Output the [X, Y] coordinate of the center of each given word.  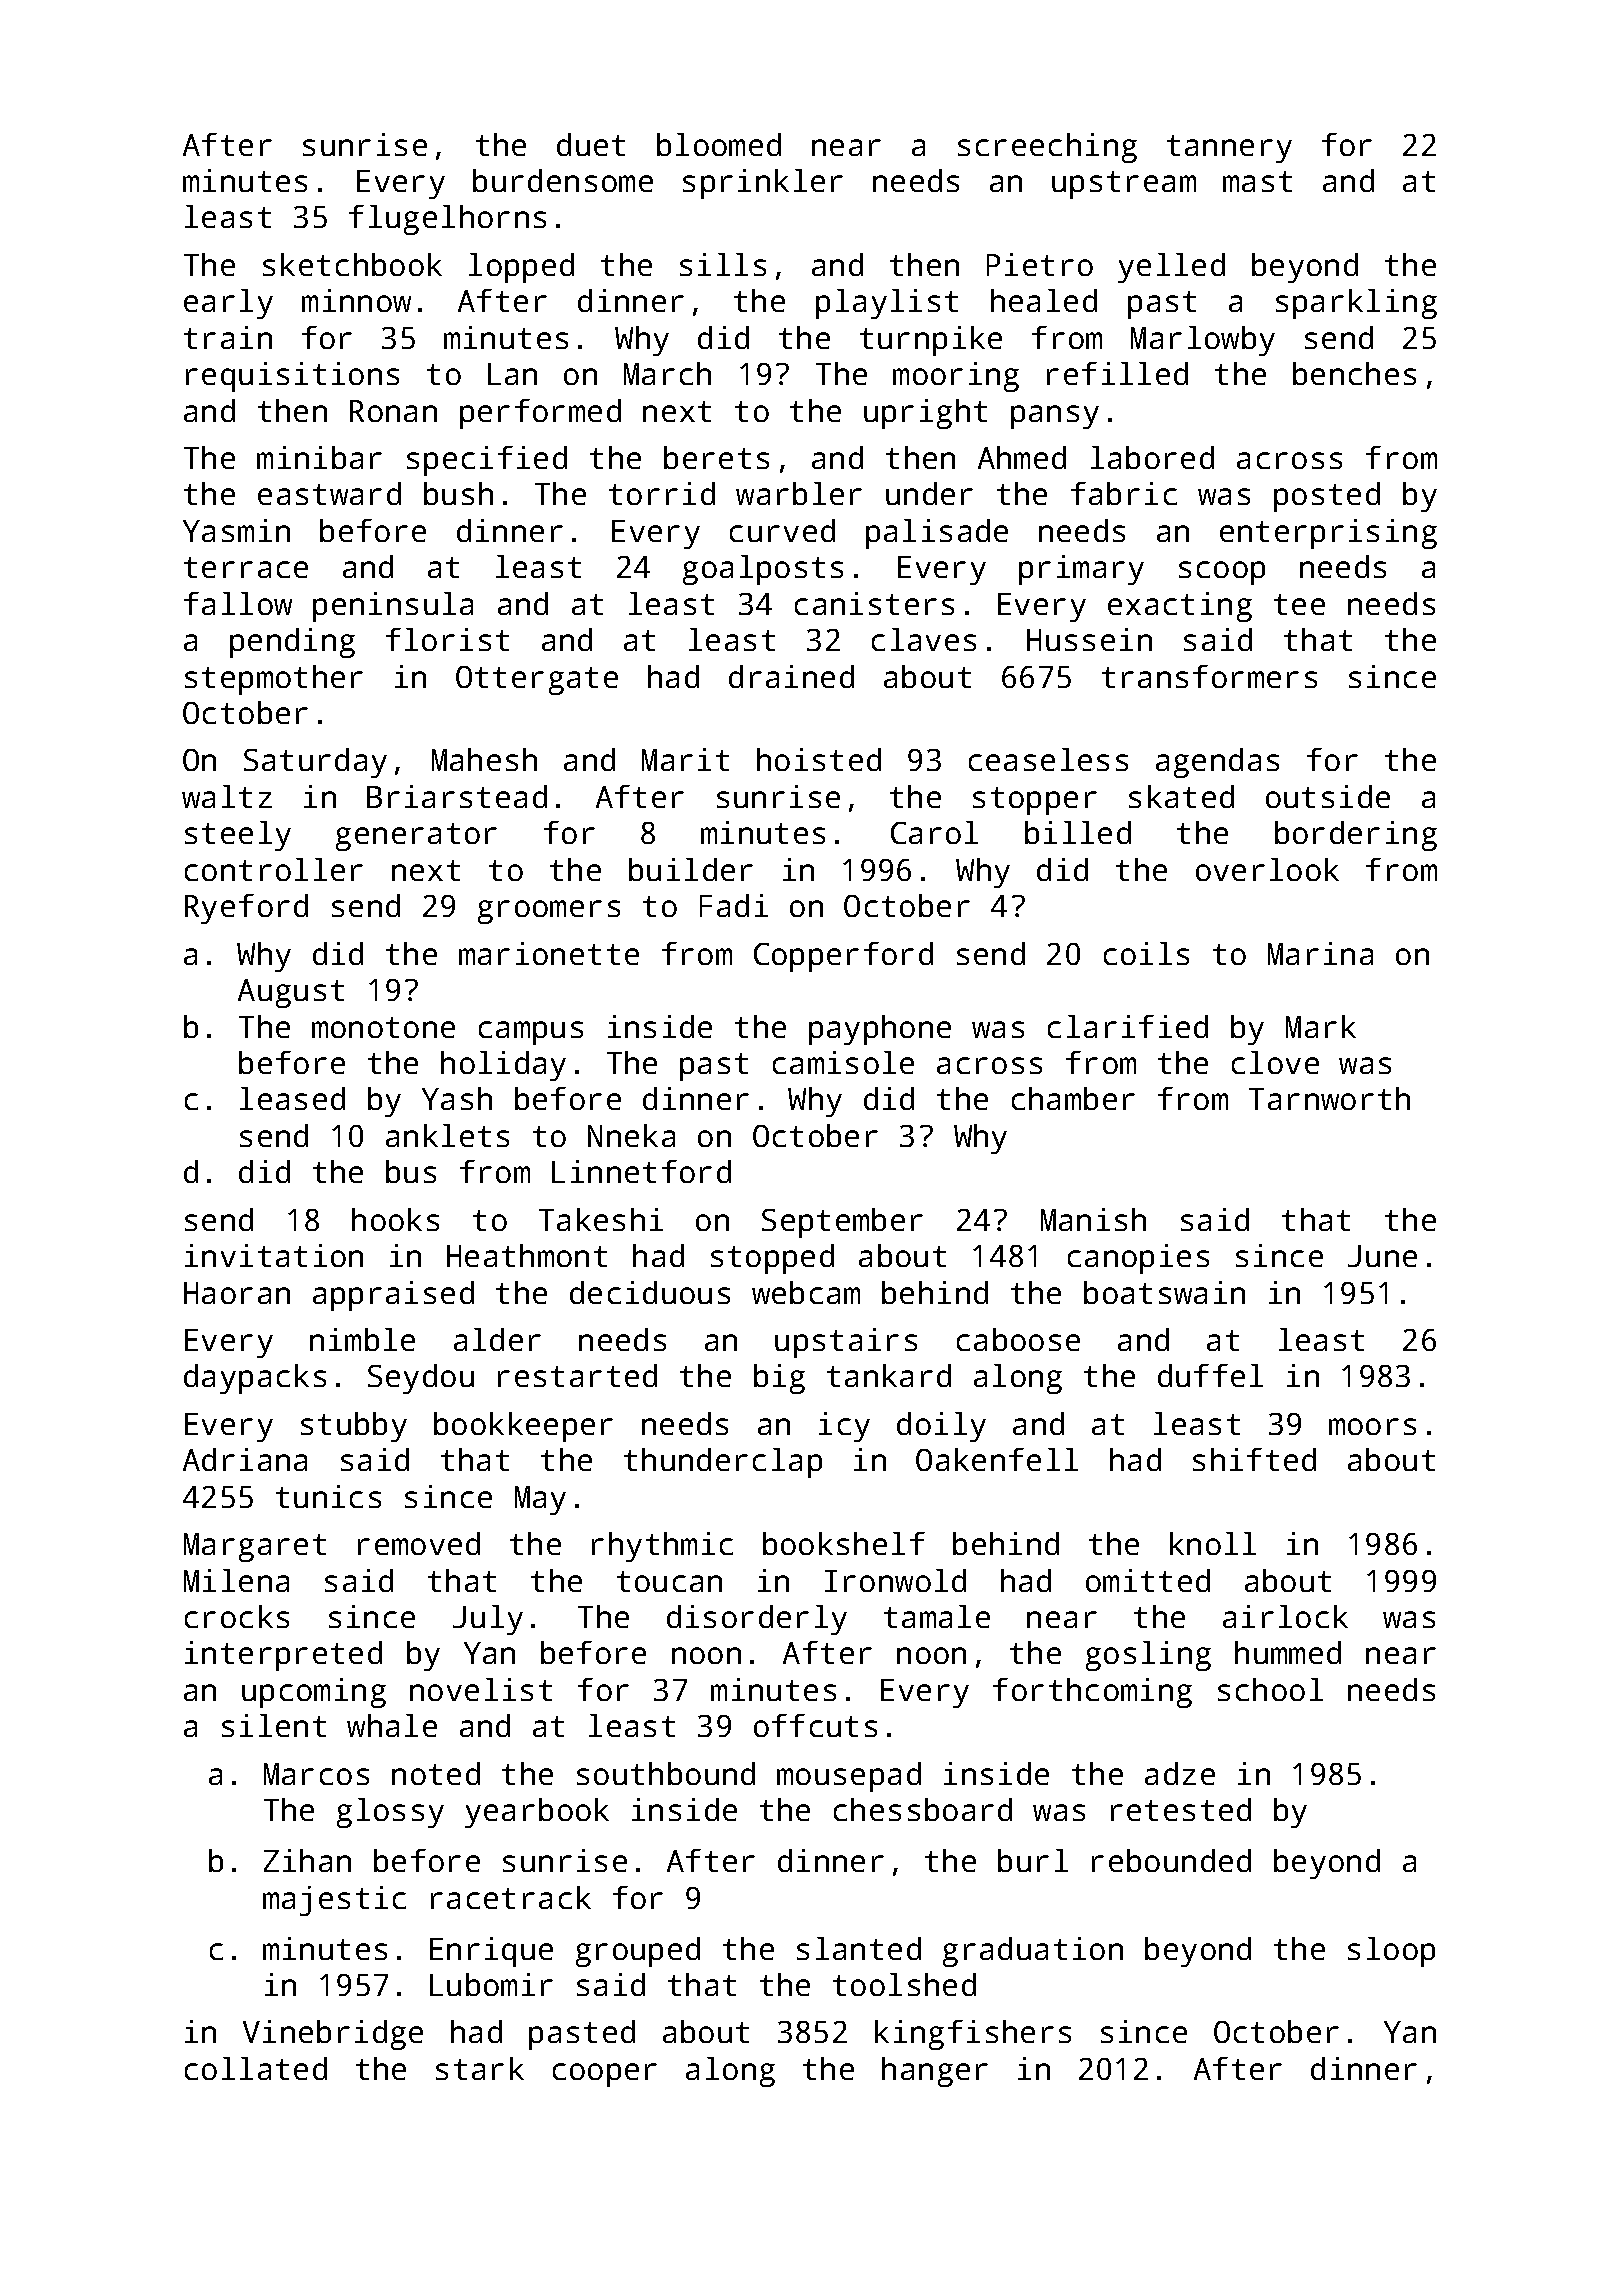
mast [1257, 181]
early [228, 304]
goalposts [763, 570]
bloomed [719, 144]
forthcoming [1092, 1693]
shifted [1254, 1459]
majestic [334, 1901]
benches [1354, 373]
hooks [395, 1219]
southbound [666, 1773]
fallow [238, 603]
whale [392, 1725]
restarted [577, 1375]
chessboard [923, 1809]
